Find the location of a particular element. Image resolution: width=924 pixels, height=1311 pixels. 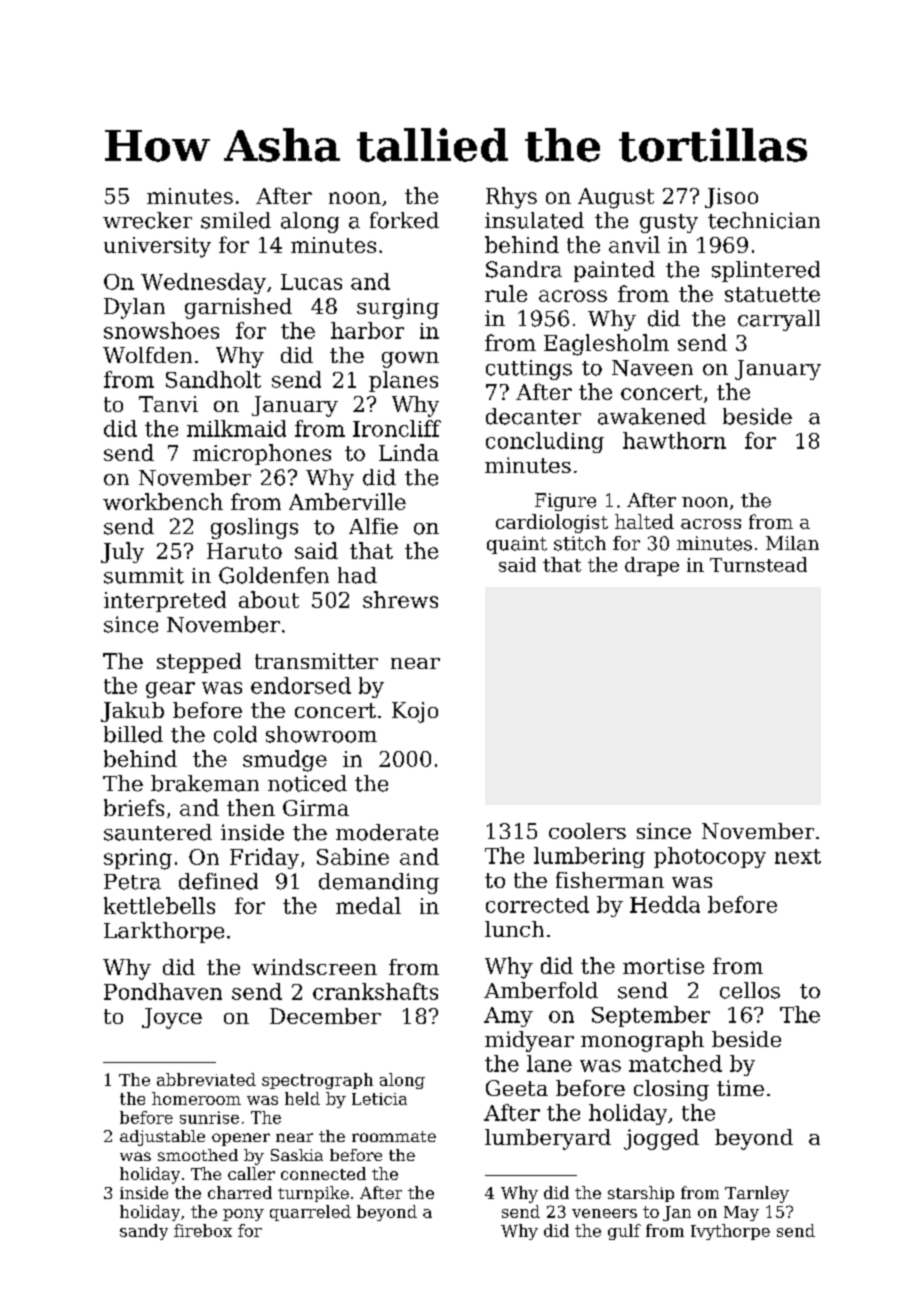

brakeman is located at coordinates (205, 783).
